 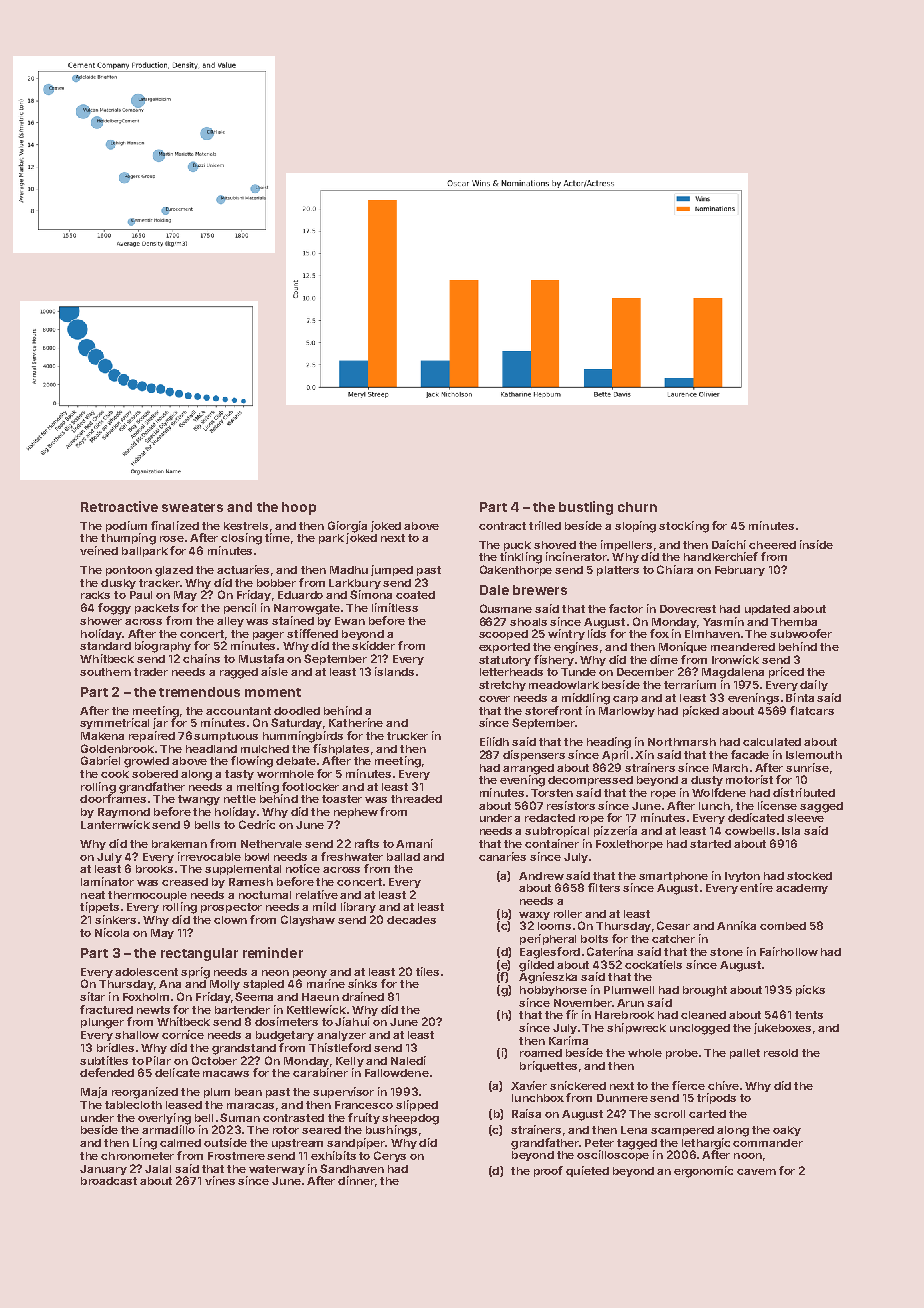 I want to click on delicate, so click(x=177, y=1072).
